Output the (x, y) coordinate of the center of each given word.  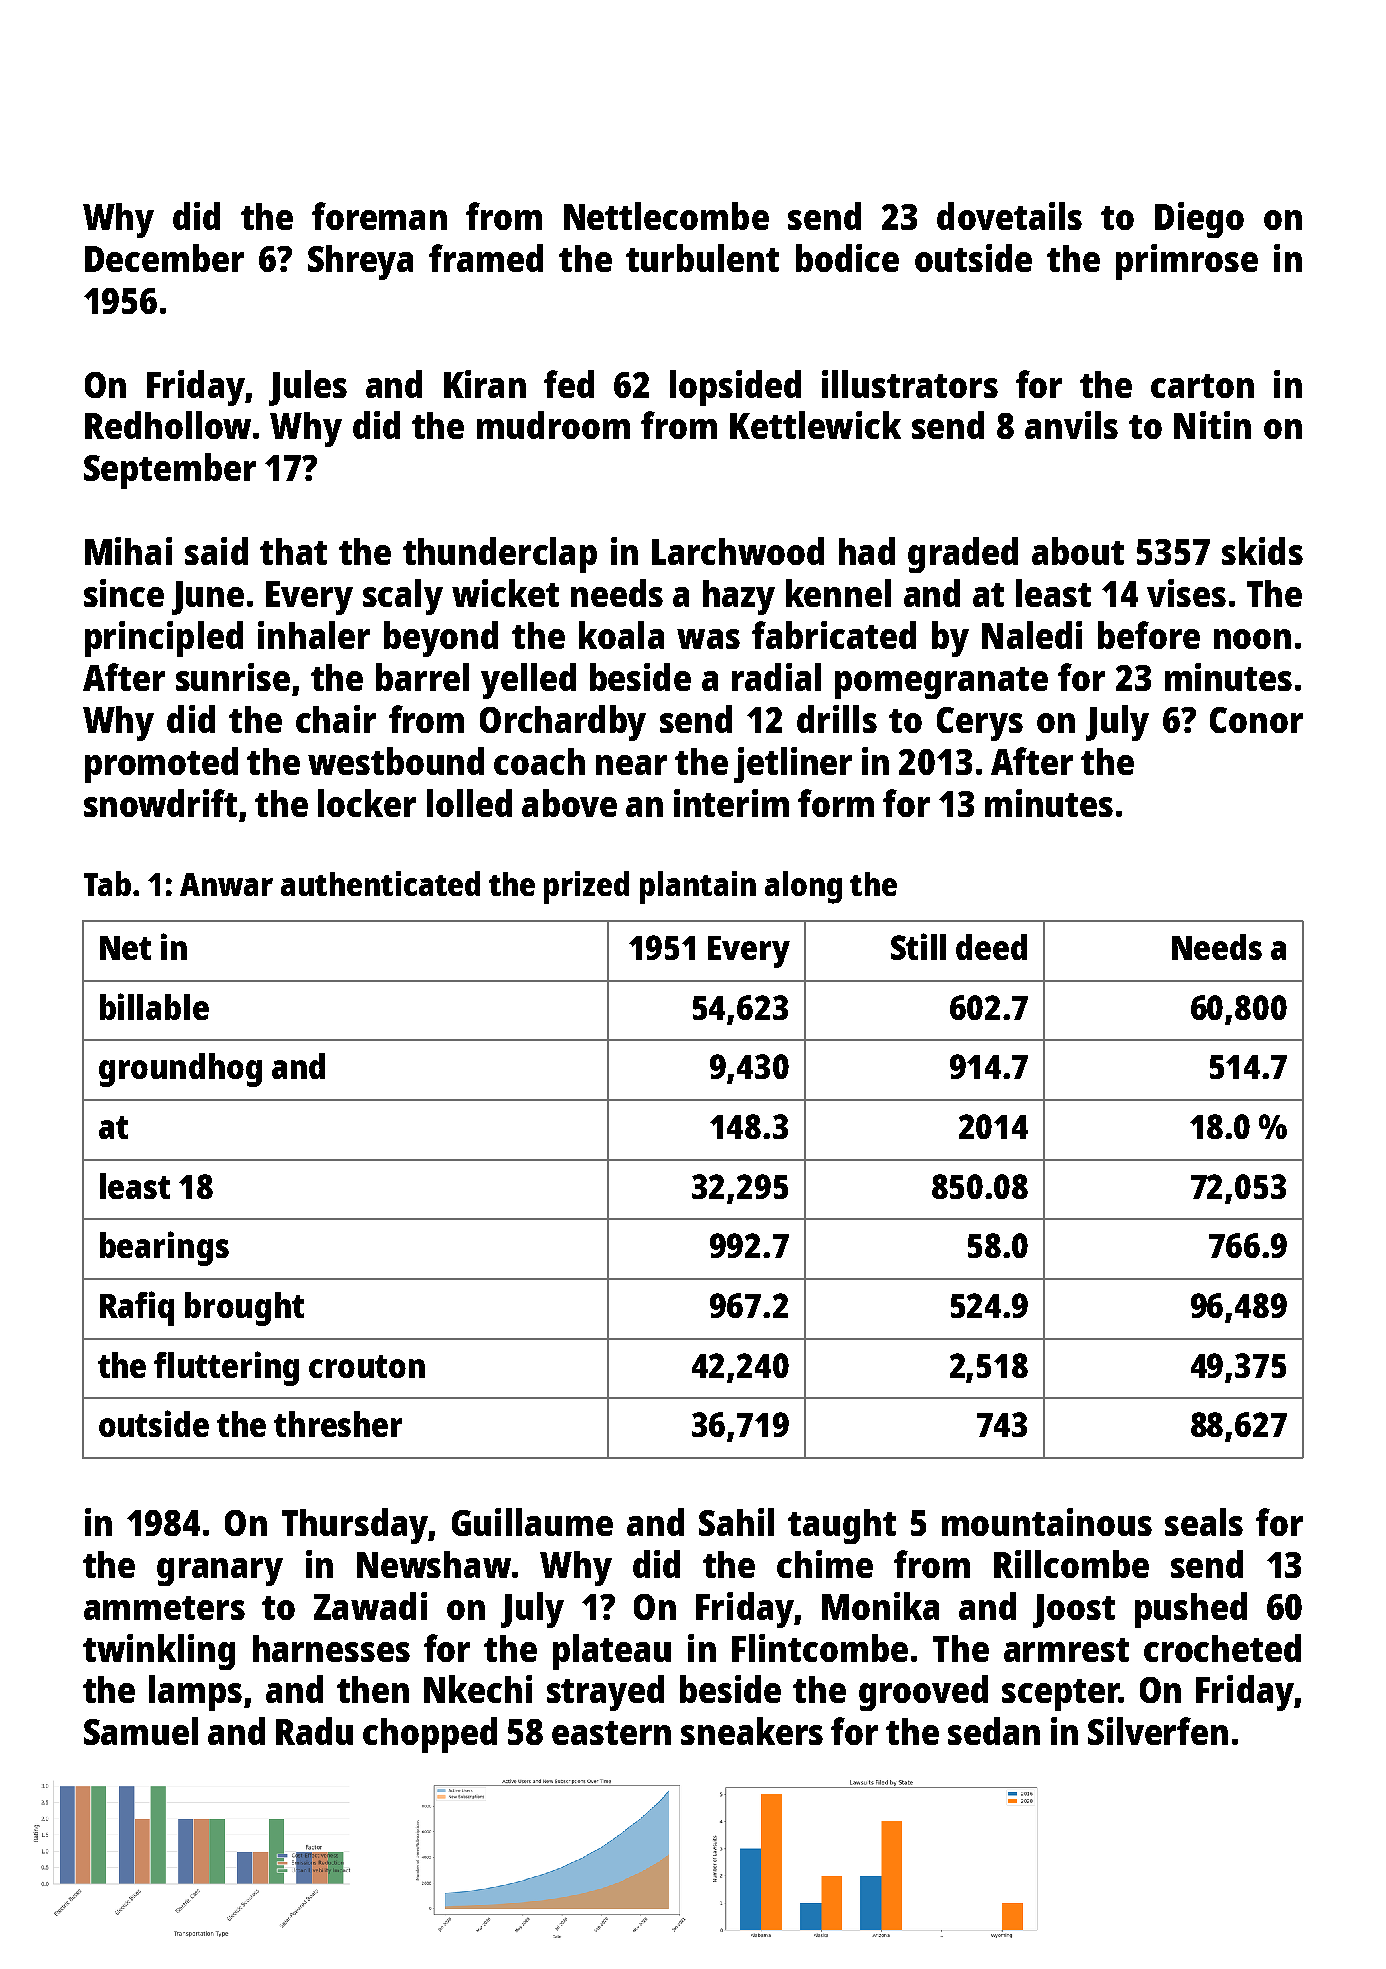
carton (1202, 386)
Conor (1256, 720)
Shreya (360, 262)
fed (569, 384)
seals (1204, 1522)
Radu (314, 1731)
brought (244, 1309)
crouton (367, 1366)
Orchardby (563, 723)
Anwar (226, 884)
